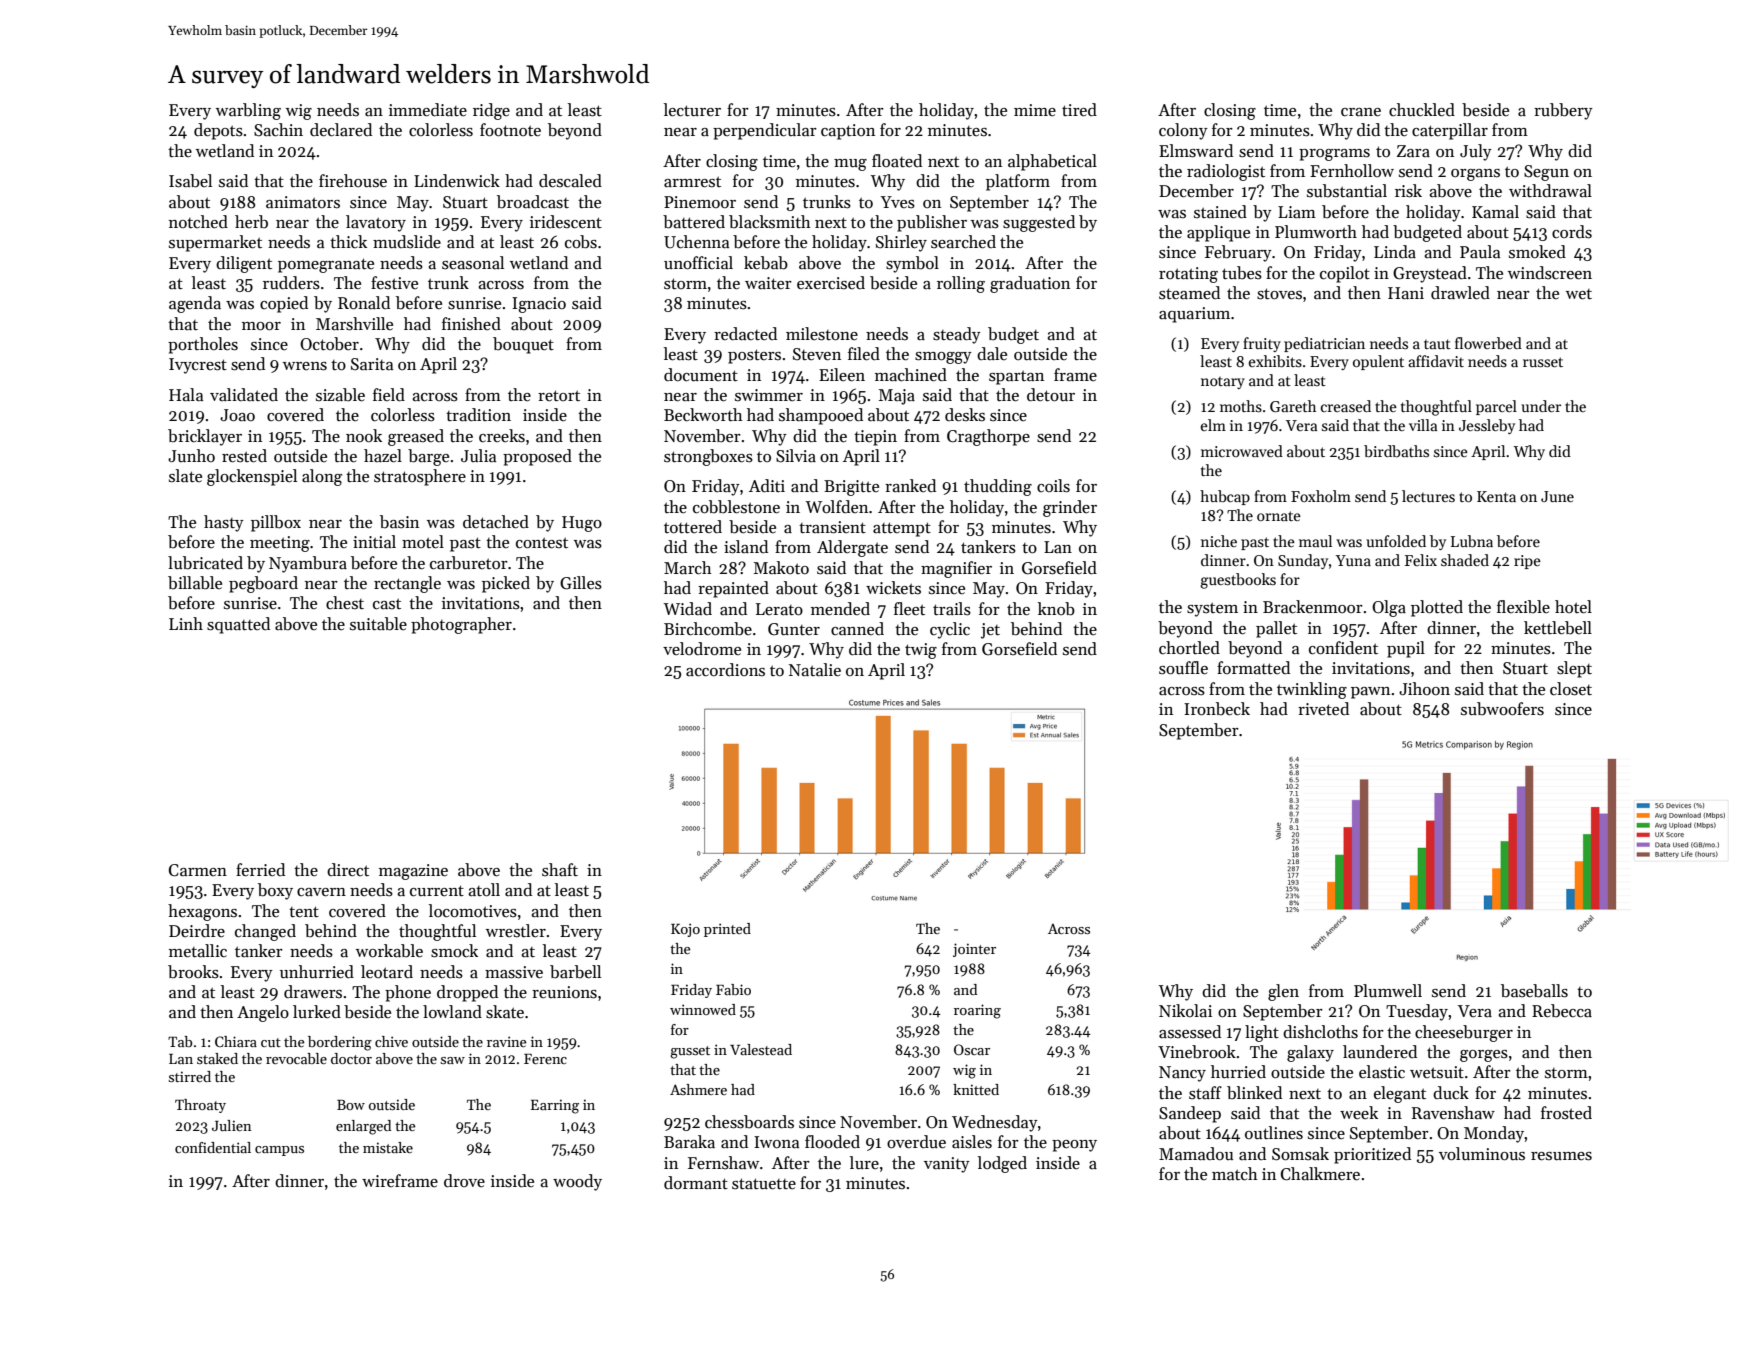  I want to click on tubes, so click(1242, 273).
